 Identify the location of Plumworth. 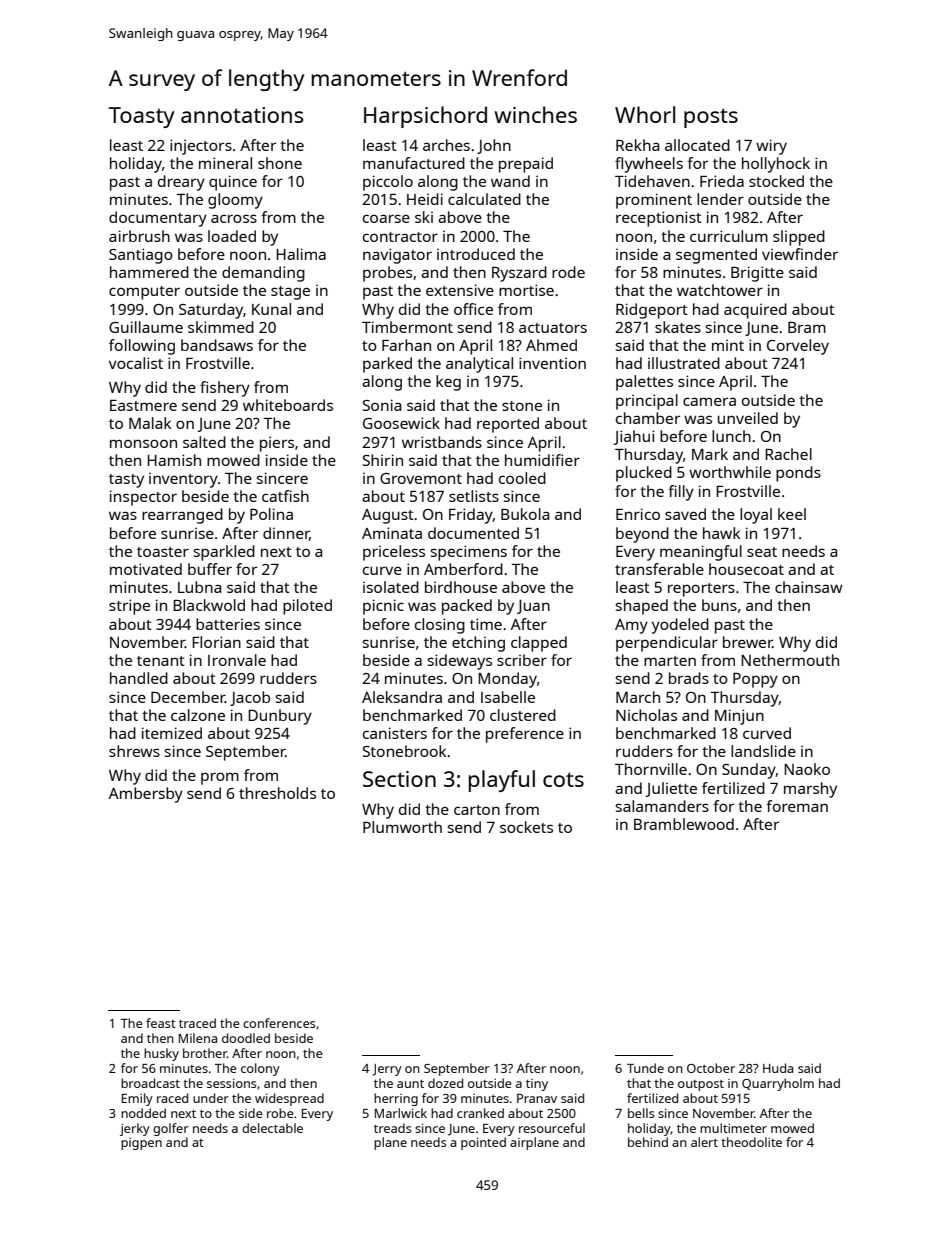
(402, 827).
